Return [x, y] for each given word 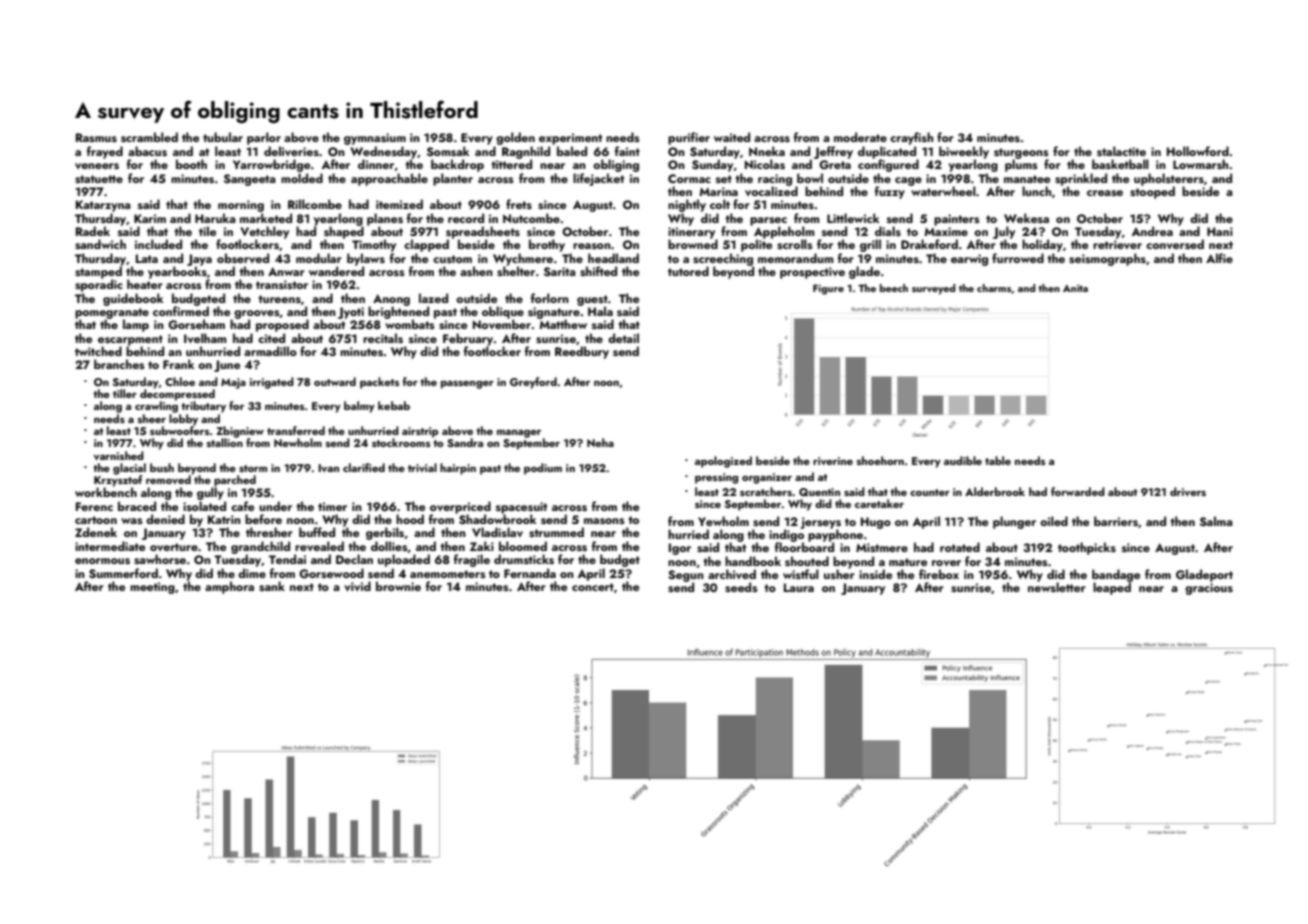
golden [515, 138]
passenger [467, 385]
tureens [279, 299]
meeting [152, 588]
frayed [105, 152]
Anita [1075, 288]
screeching [723, 259]
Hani [1220, 231]
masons [604, 521]
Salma [1216, 521]
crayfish [911, 138]
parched [235, 481]
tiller [125, 393]
